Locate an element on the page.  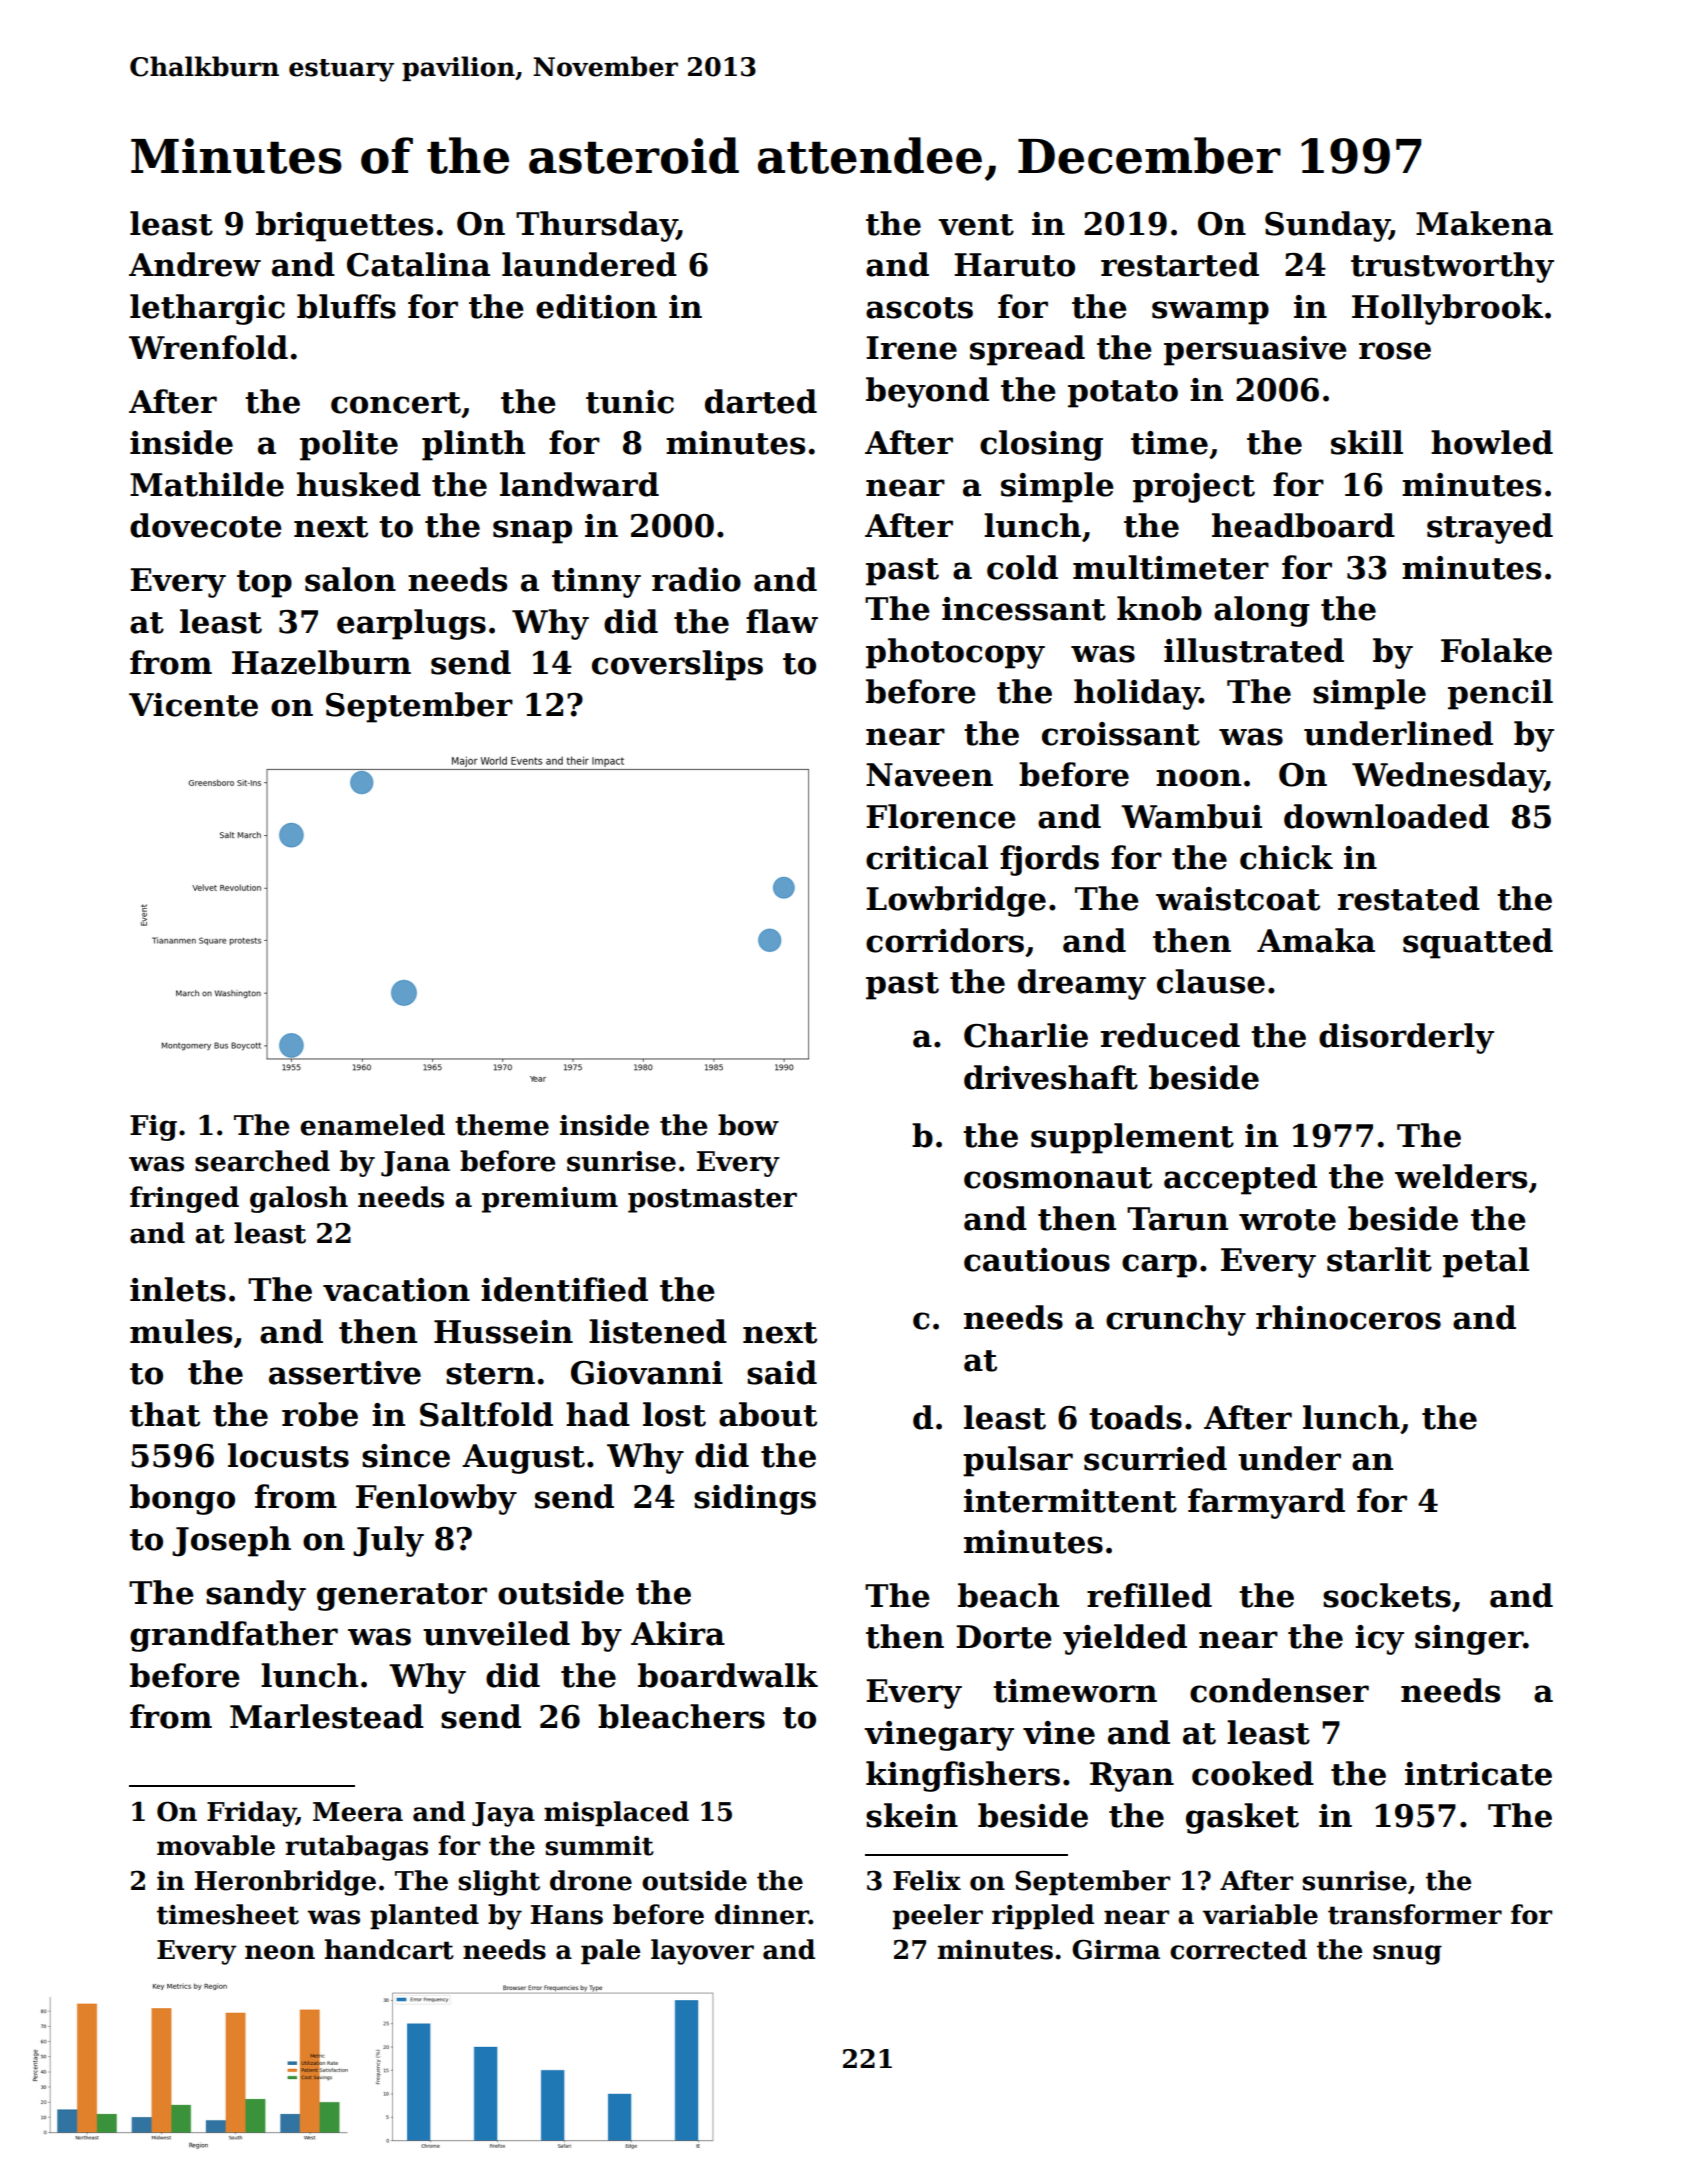
mules is located at coordinates (181, 1331).
